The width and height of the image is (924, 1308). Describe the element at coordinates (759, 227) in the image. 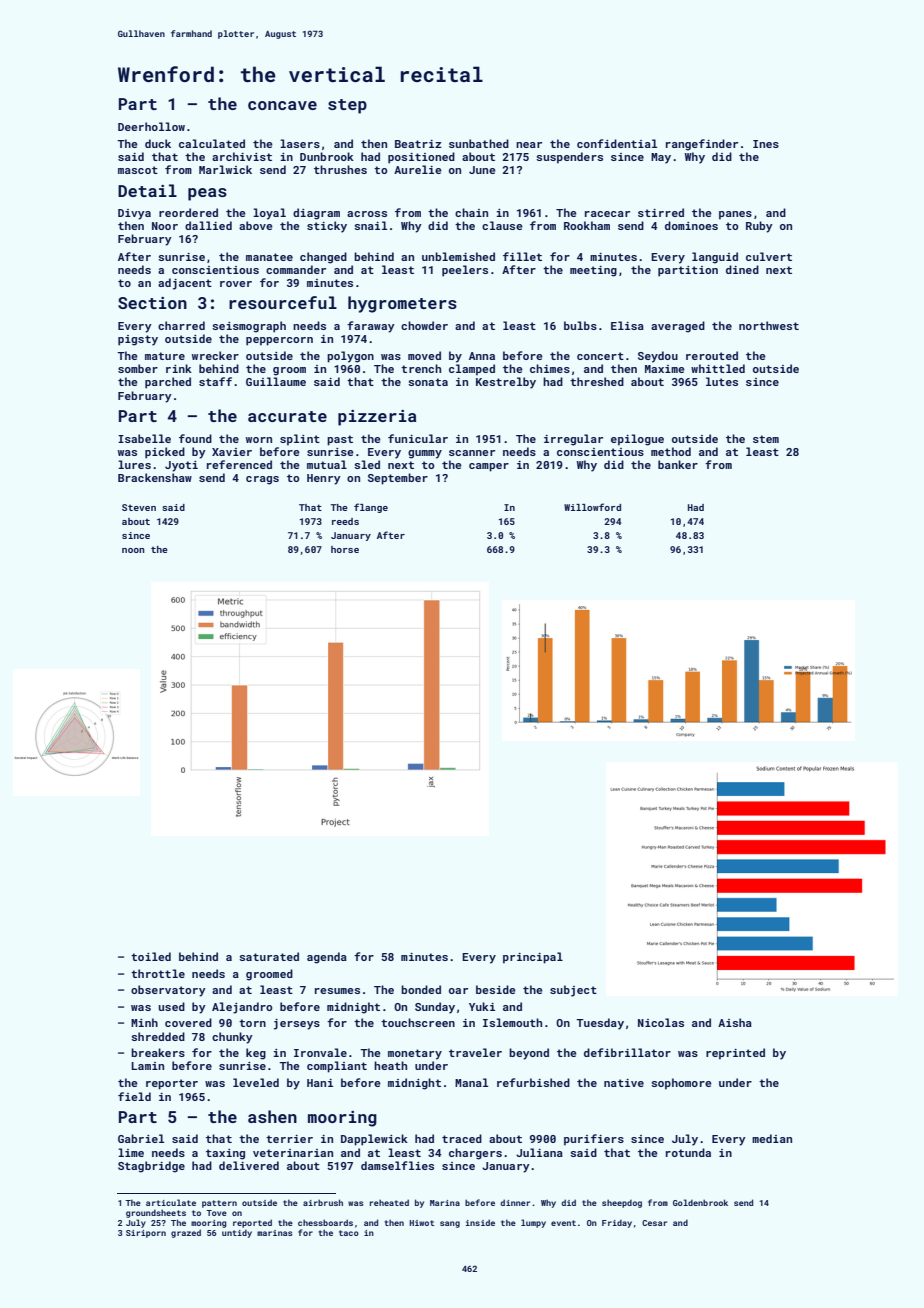

I see `Ruby` at that location.
